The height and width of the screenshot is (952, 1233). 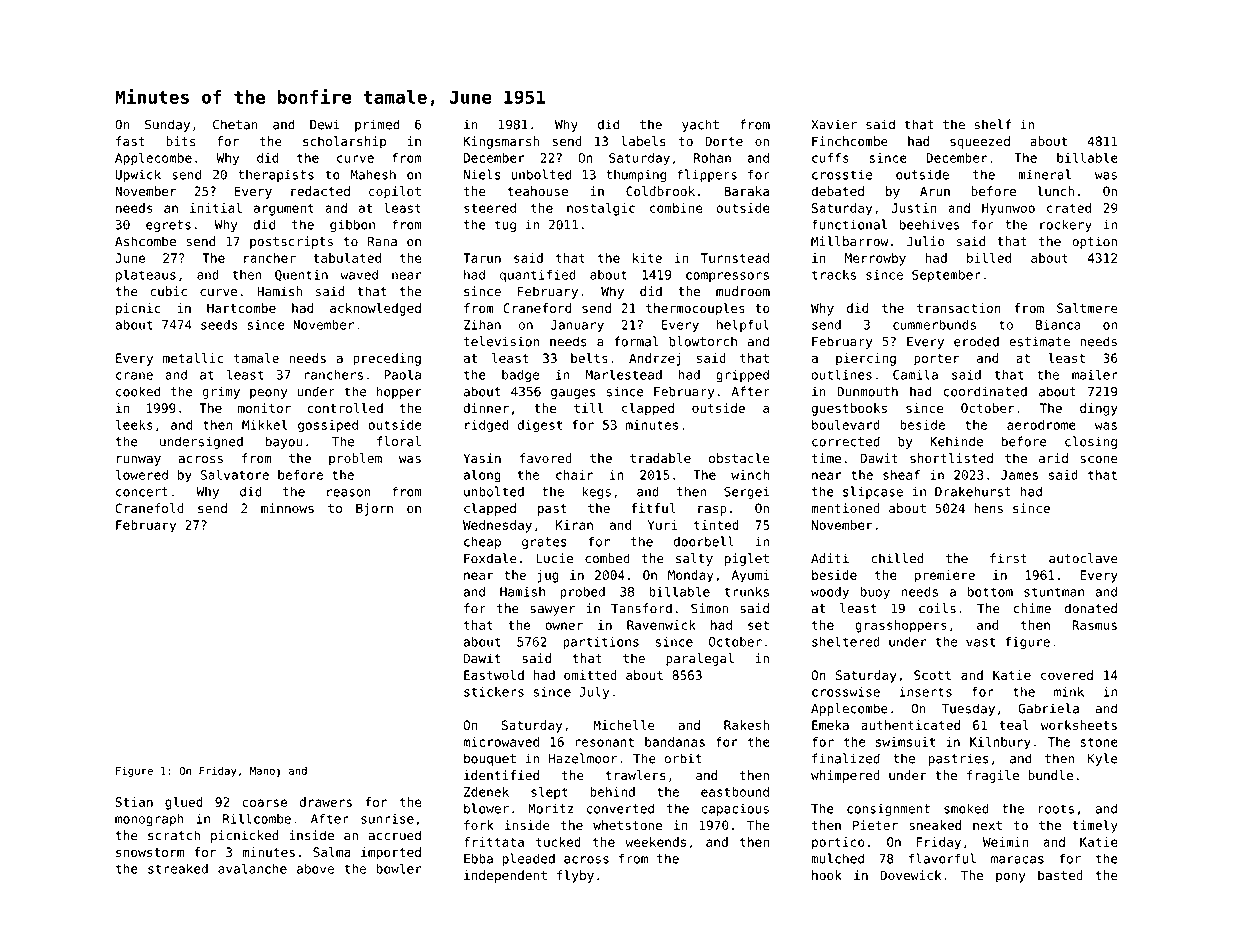 What do you see at coordinates (735, 809) in the screenshot?
I see `capacious` at bounding box center [735, 809].
